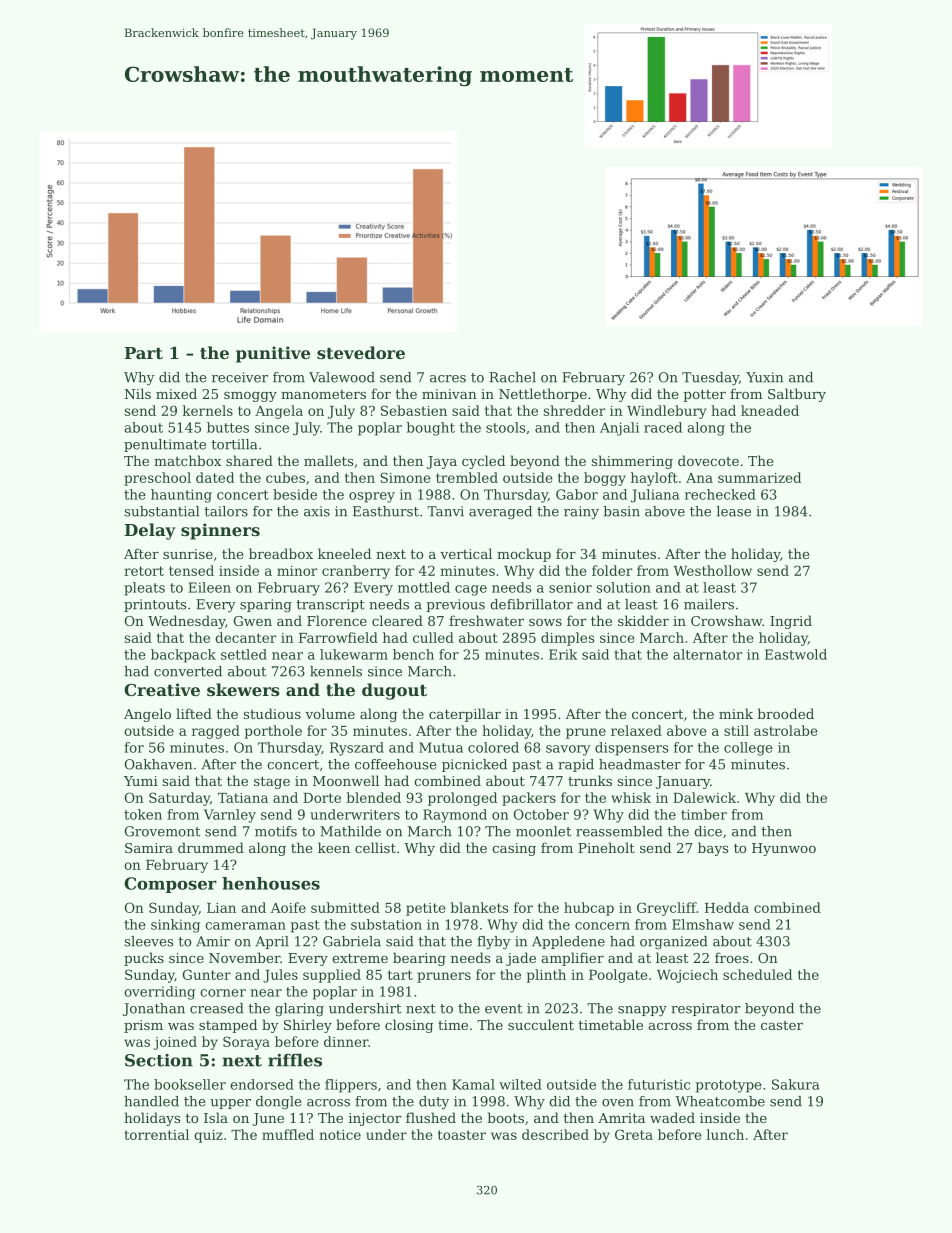 Image resolution: width=952 pixels, height=1233 pixels. What do you see at coordinates (144, 571) in the image?
I see `retort` at bounding box center [144, 571].
